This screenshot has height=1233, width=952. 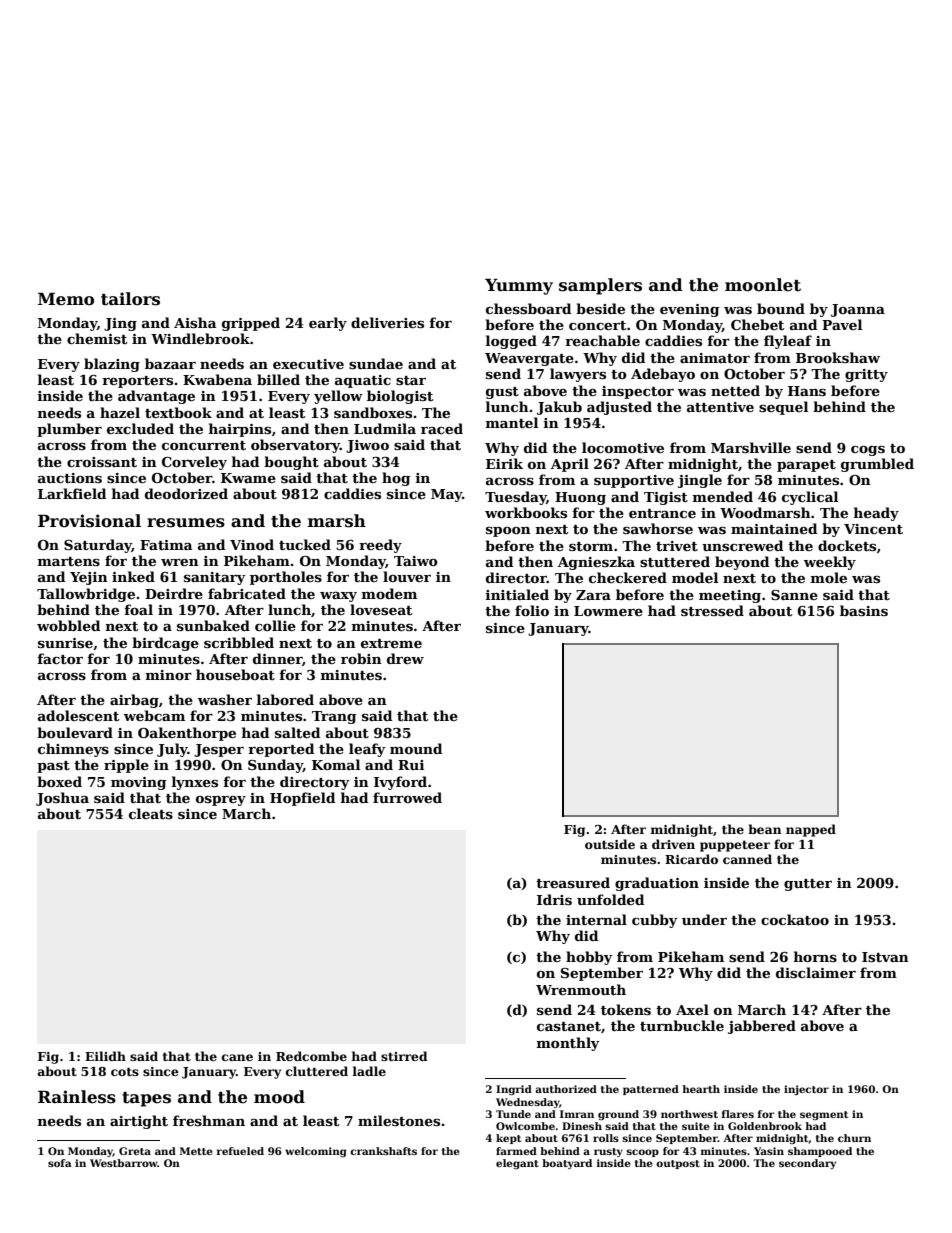 I want to click on Wednesday, so click(x=528, y=1103).
